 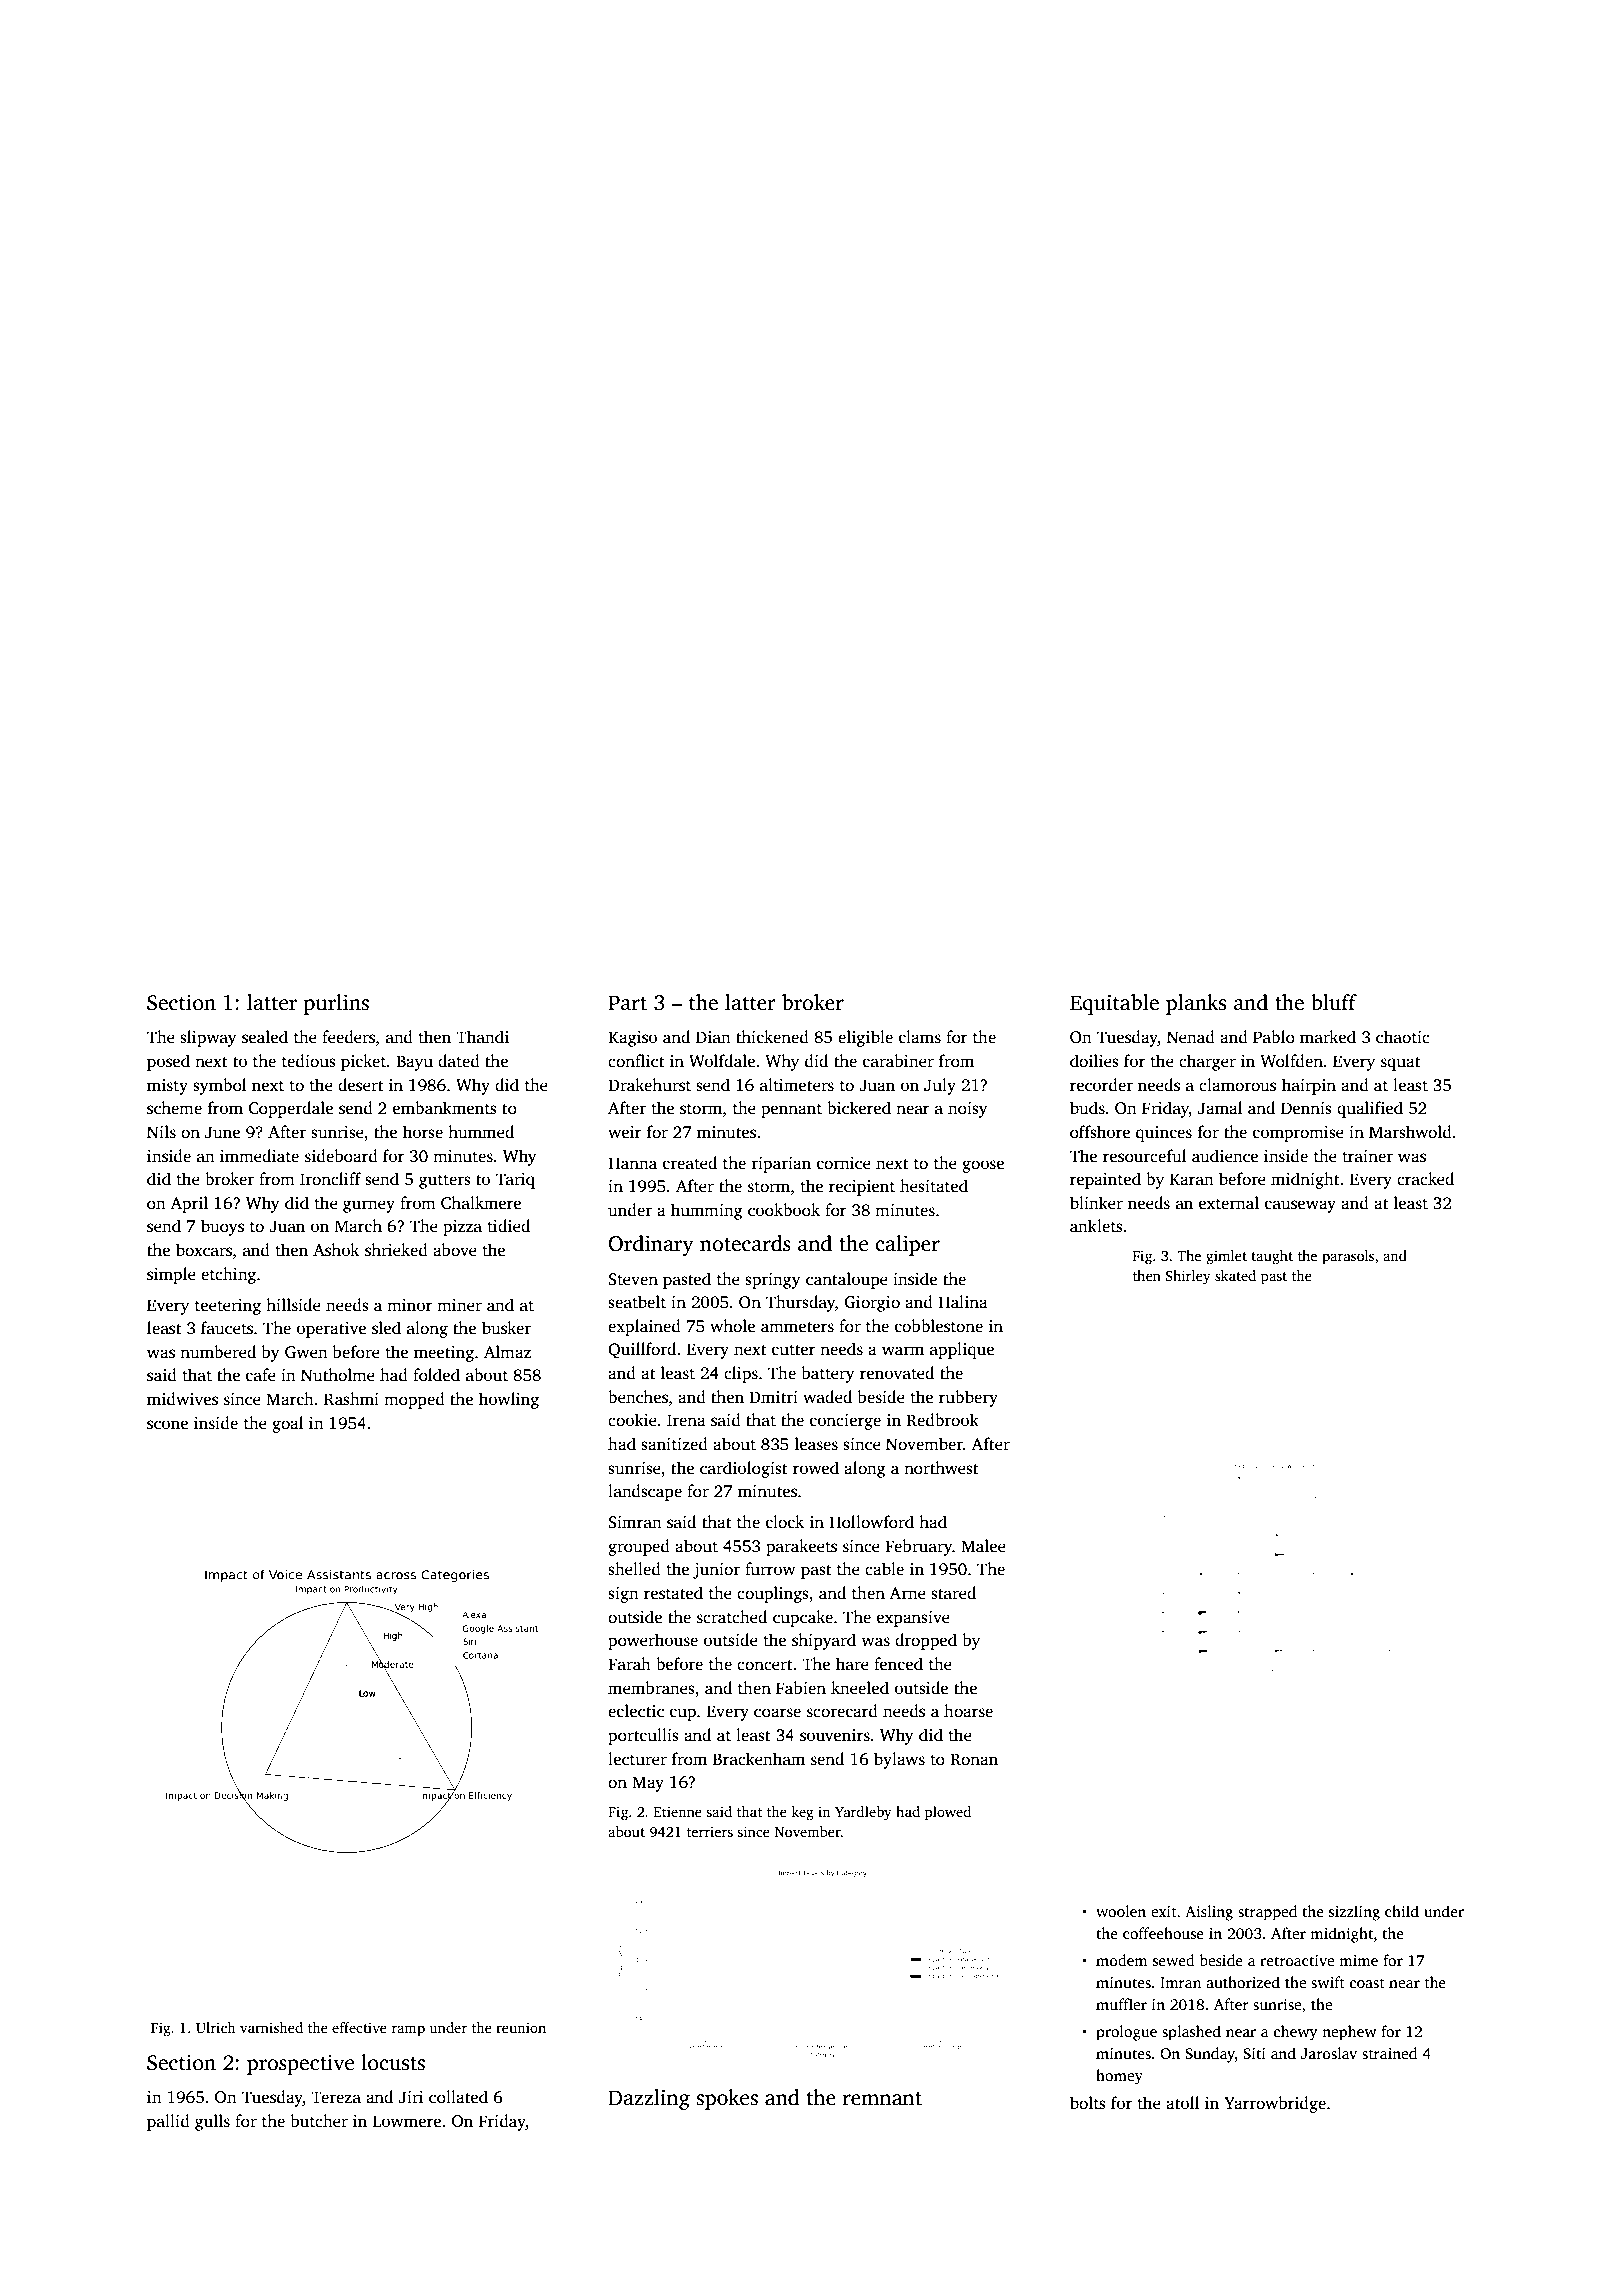 What do you see at coordinates (1196, 1004) in the document?
I see `planks` at bounding box center [1196, 1004].
